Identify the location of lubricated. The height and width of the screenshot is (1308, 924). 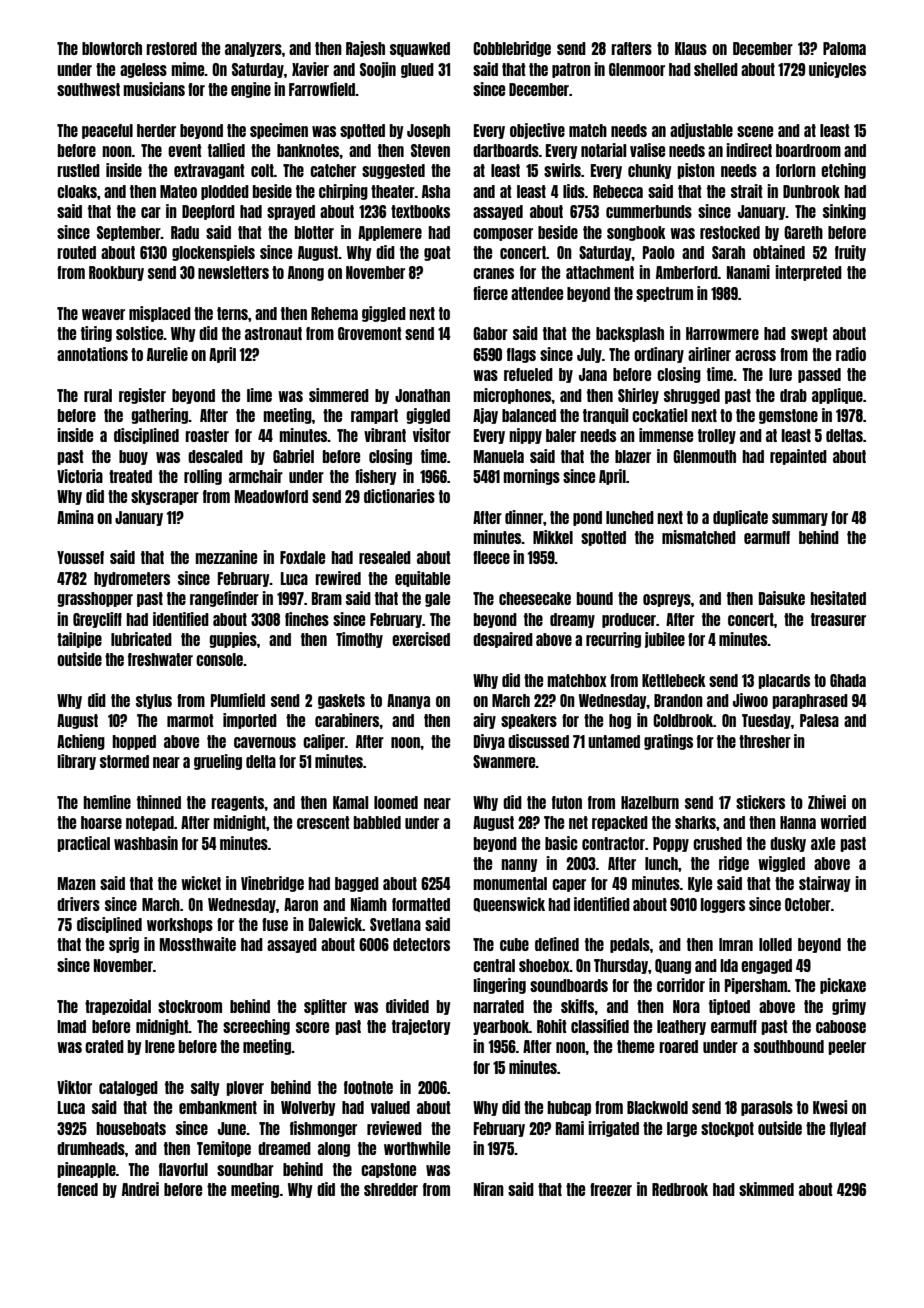
(141, 639).
